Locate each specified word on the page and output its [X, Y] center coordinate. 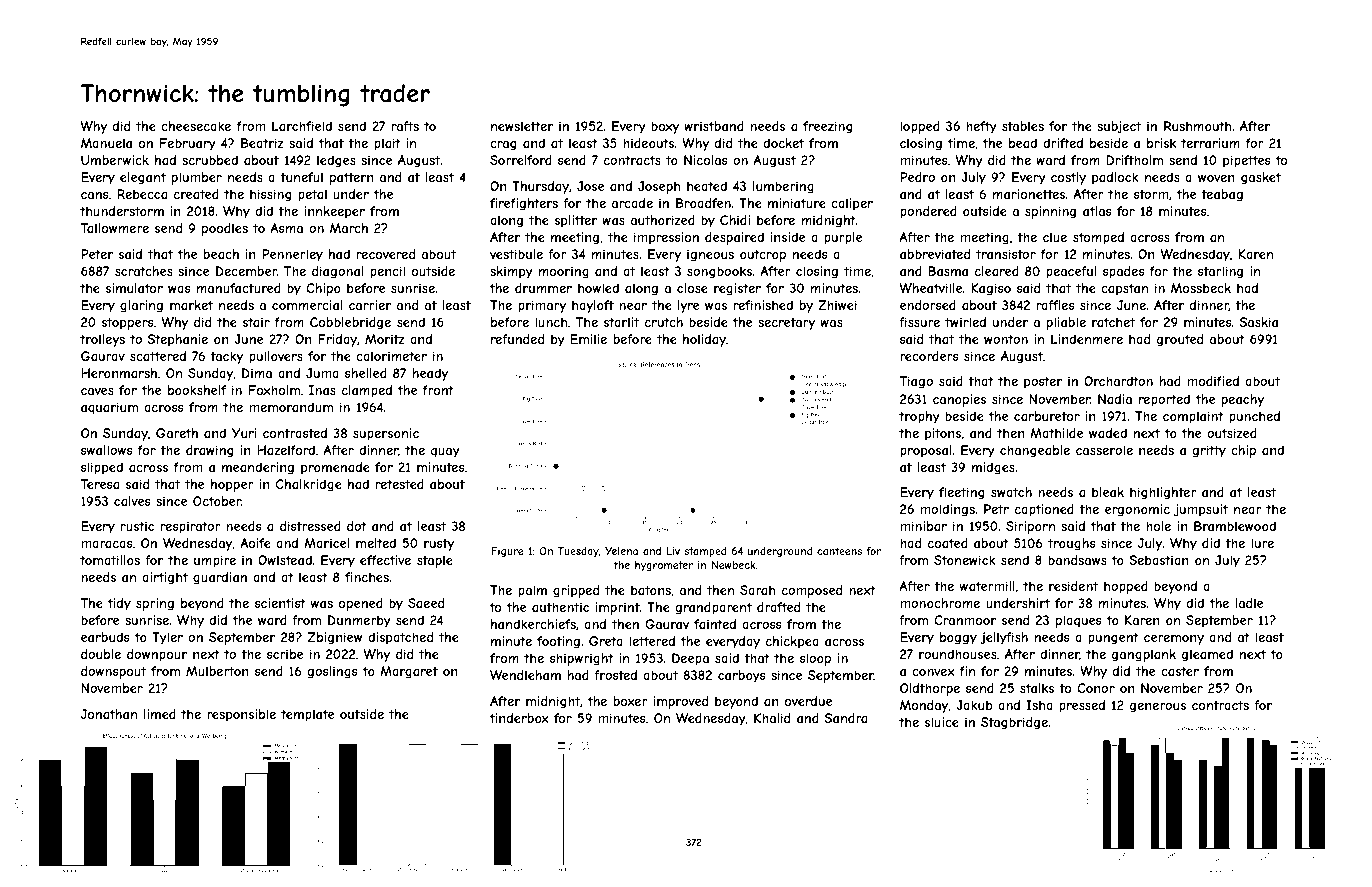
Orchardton [1118, 381]
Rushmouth [1197, 126]
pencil [387, 272]
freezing [827, 127]
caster [1180, 671]
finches [367, 577]
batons [651, 590]
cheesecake [196, 126]
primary [542, 306]
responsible [241, 715]
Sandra [846, 718]
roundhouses [958, 654]
